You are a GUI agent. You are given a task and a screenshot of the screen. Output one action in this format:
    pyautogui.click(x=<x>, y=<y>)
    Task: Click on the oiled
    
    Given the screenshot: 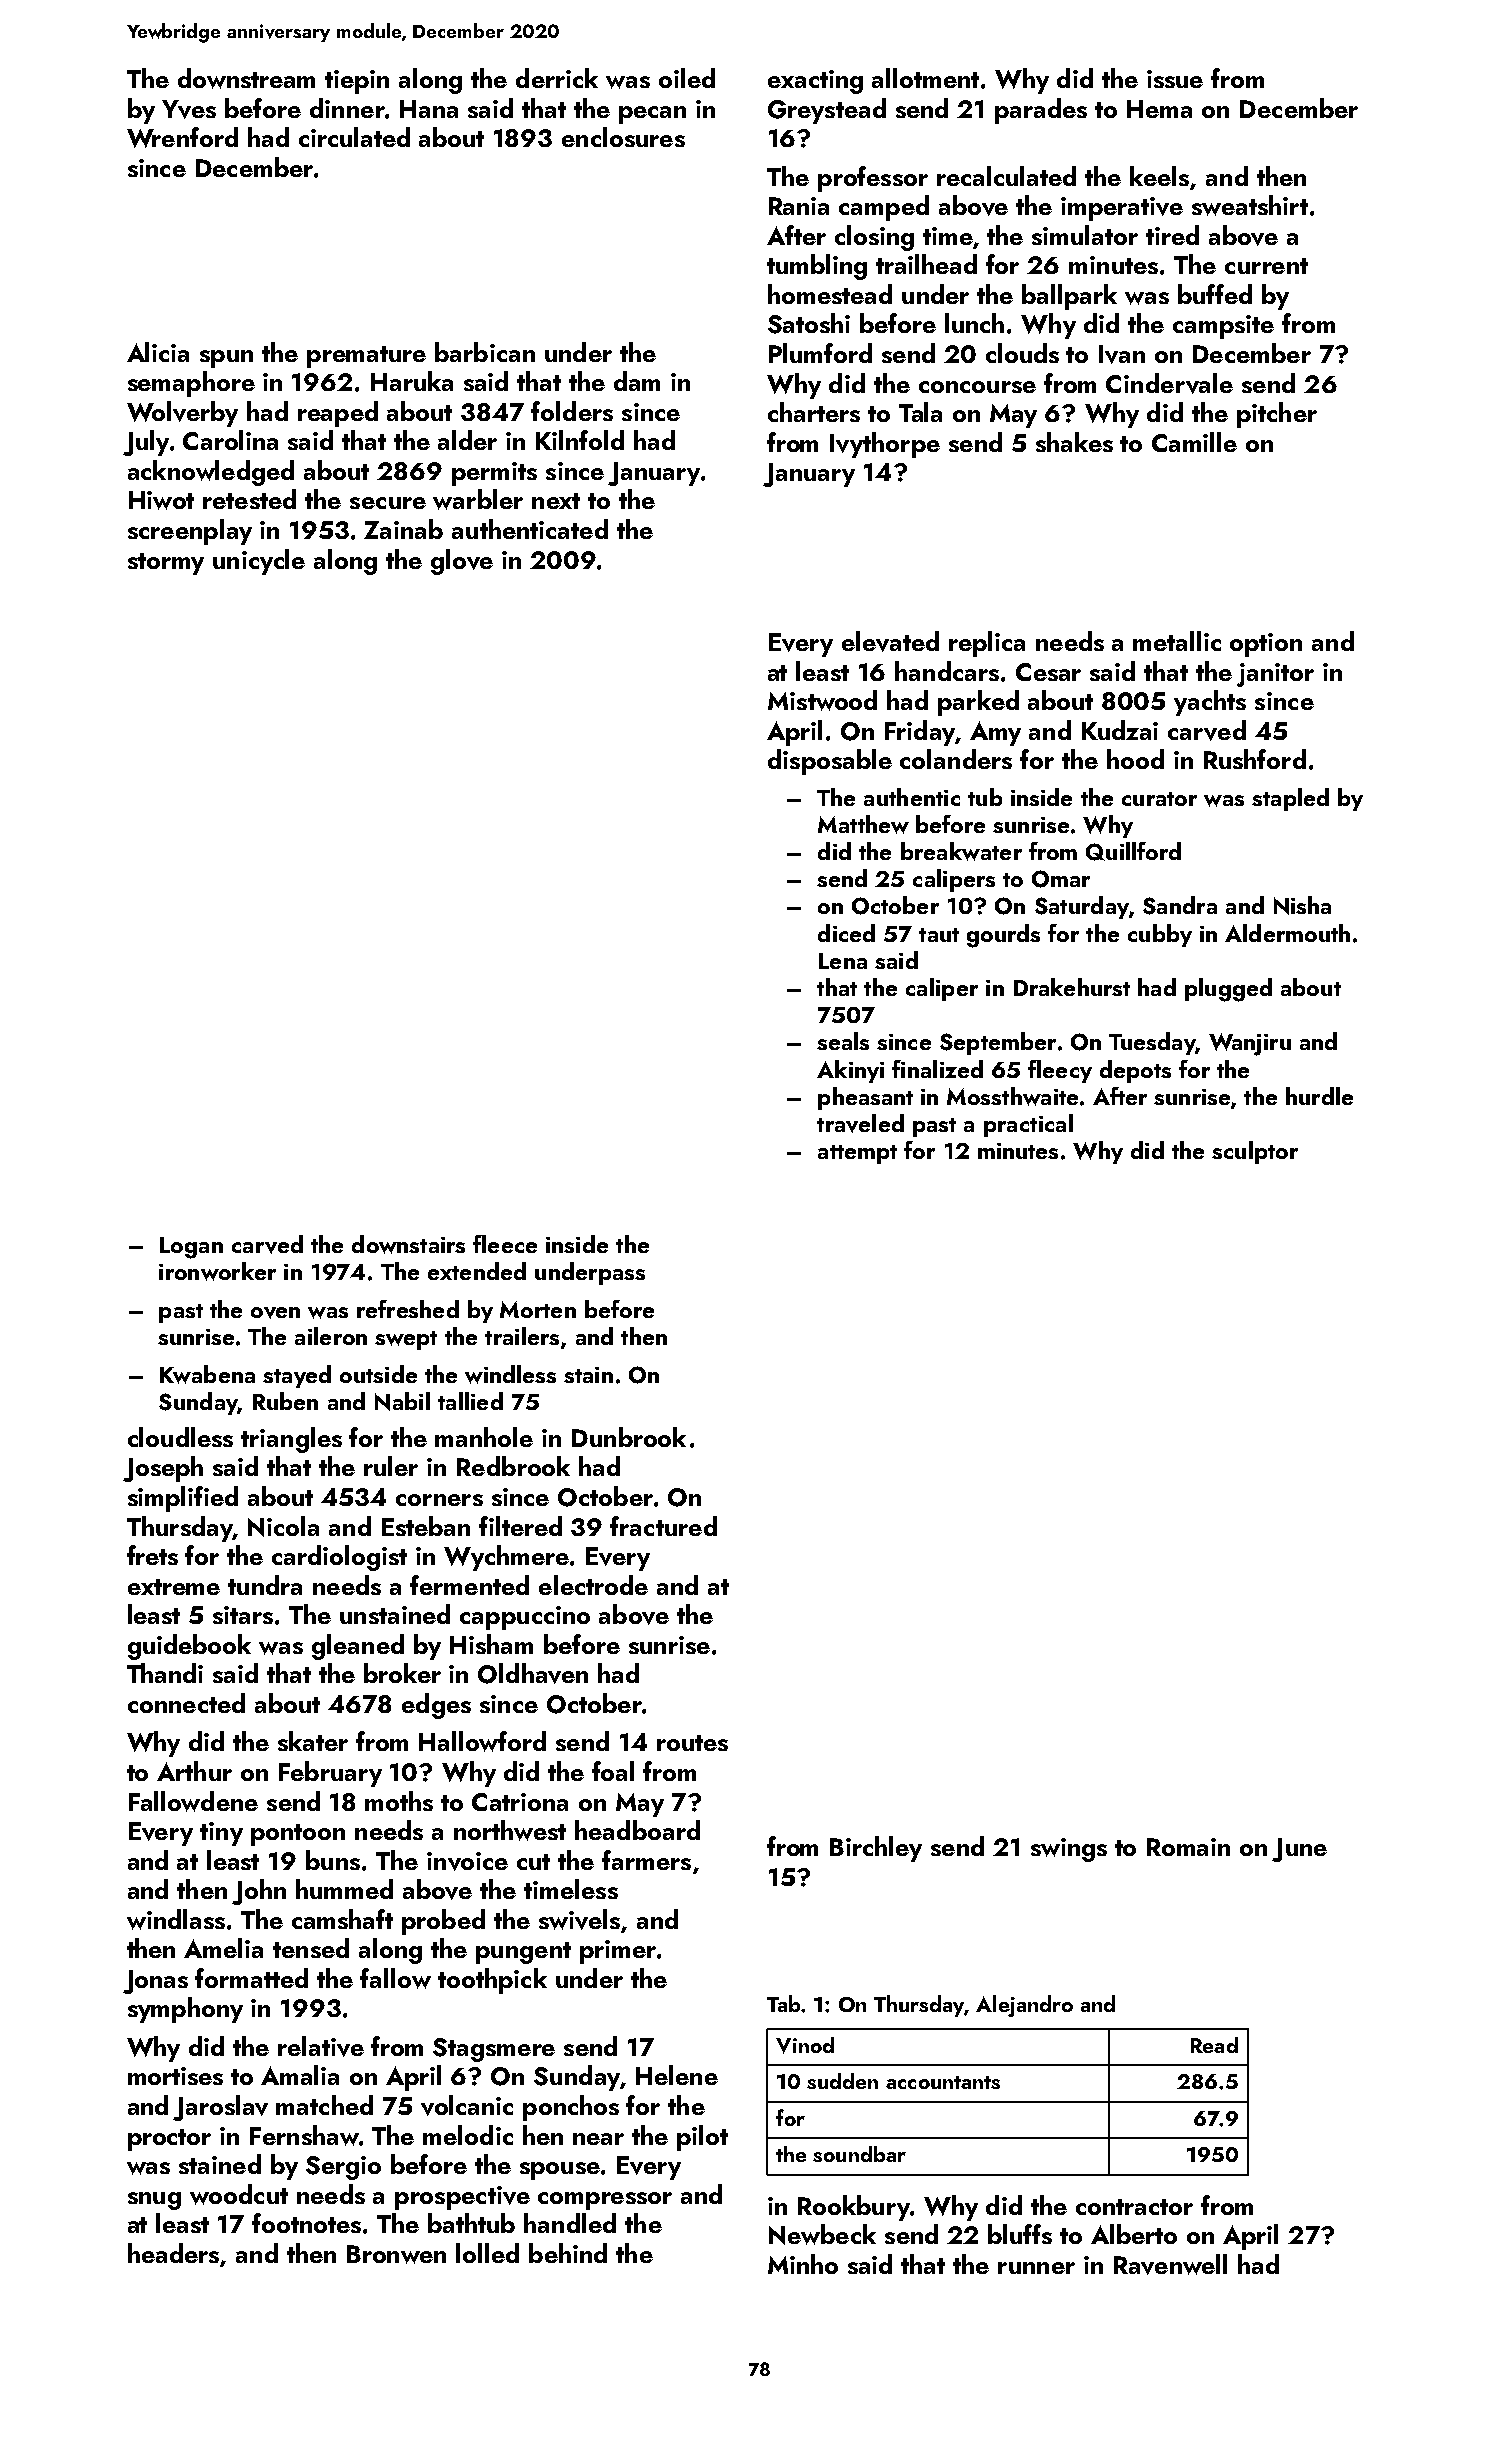 What is the action you would take?
    pyautogui.click(x=687, y=78)
